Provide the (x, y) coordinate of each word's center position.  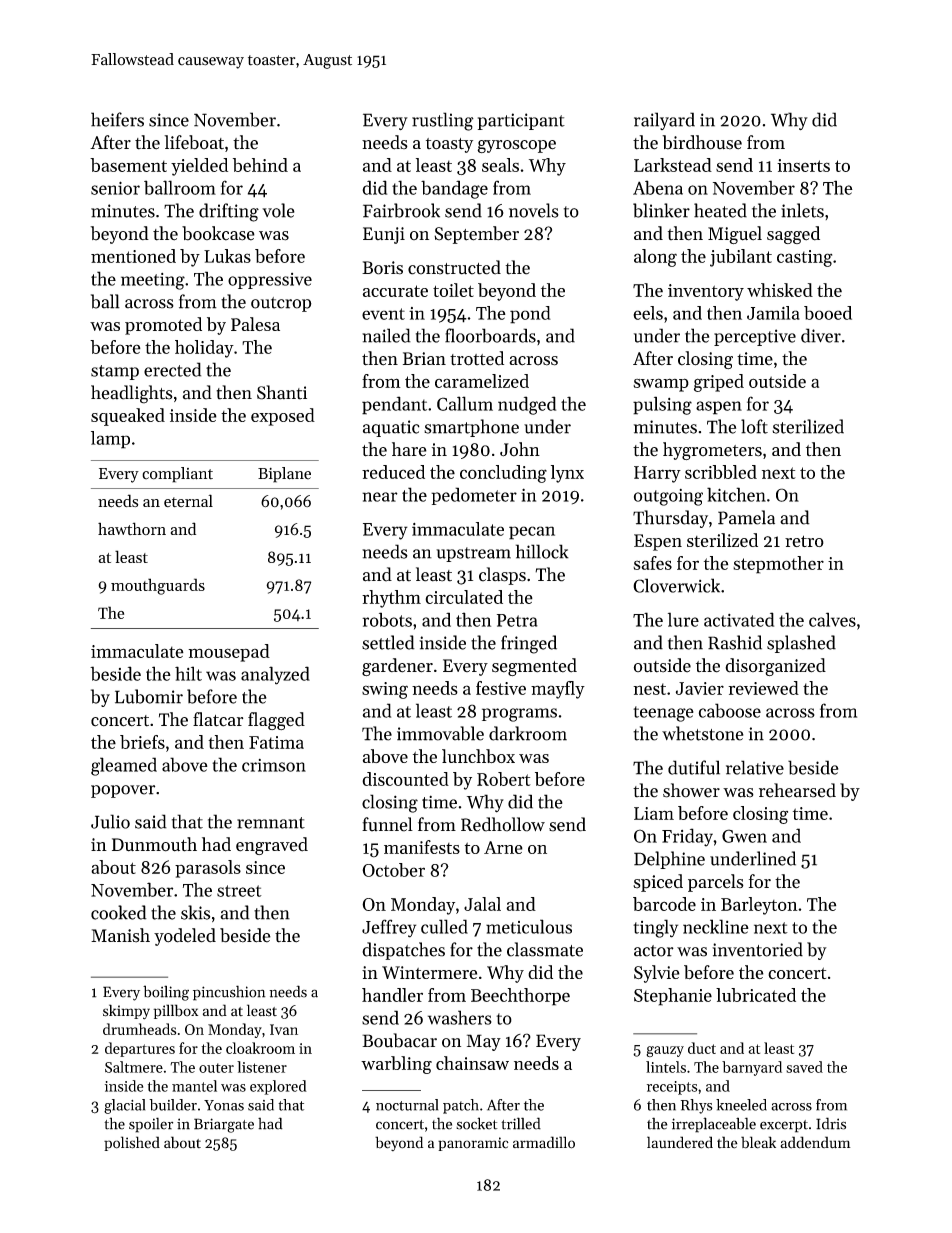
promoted (163, 326)
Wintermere (429, 972)
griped (719, 383)
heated (720, 210)
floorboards (490, 335)
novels (534, 210)
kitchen (736, 494)
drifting (229, 212)
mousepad (229, 653)
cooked (119, 912)
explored (278, 1087)
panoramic (473, 1144)
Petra (517, 620)
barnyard (752, 1068)
